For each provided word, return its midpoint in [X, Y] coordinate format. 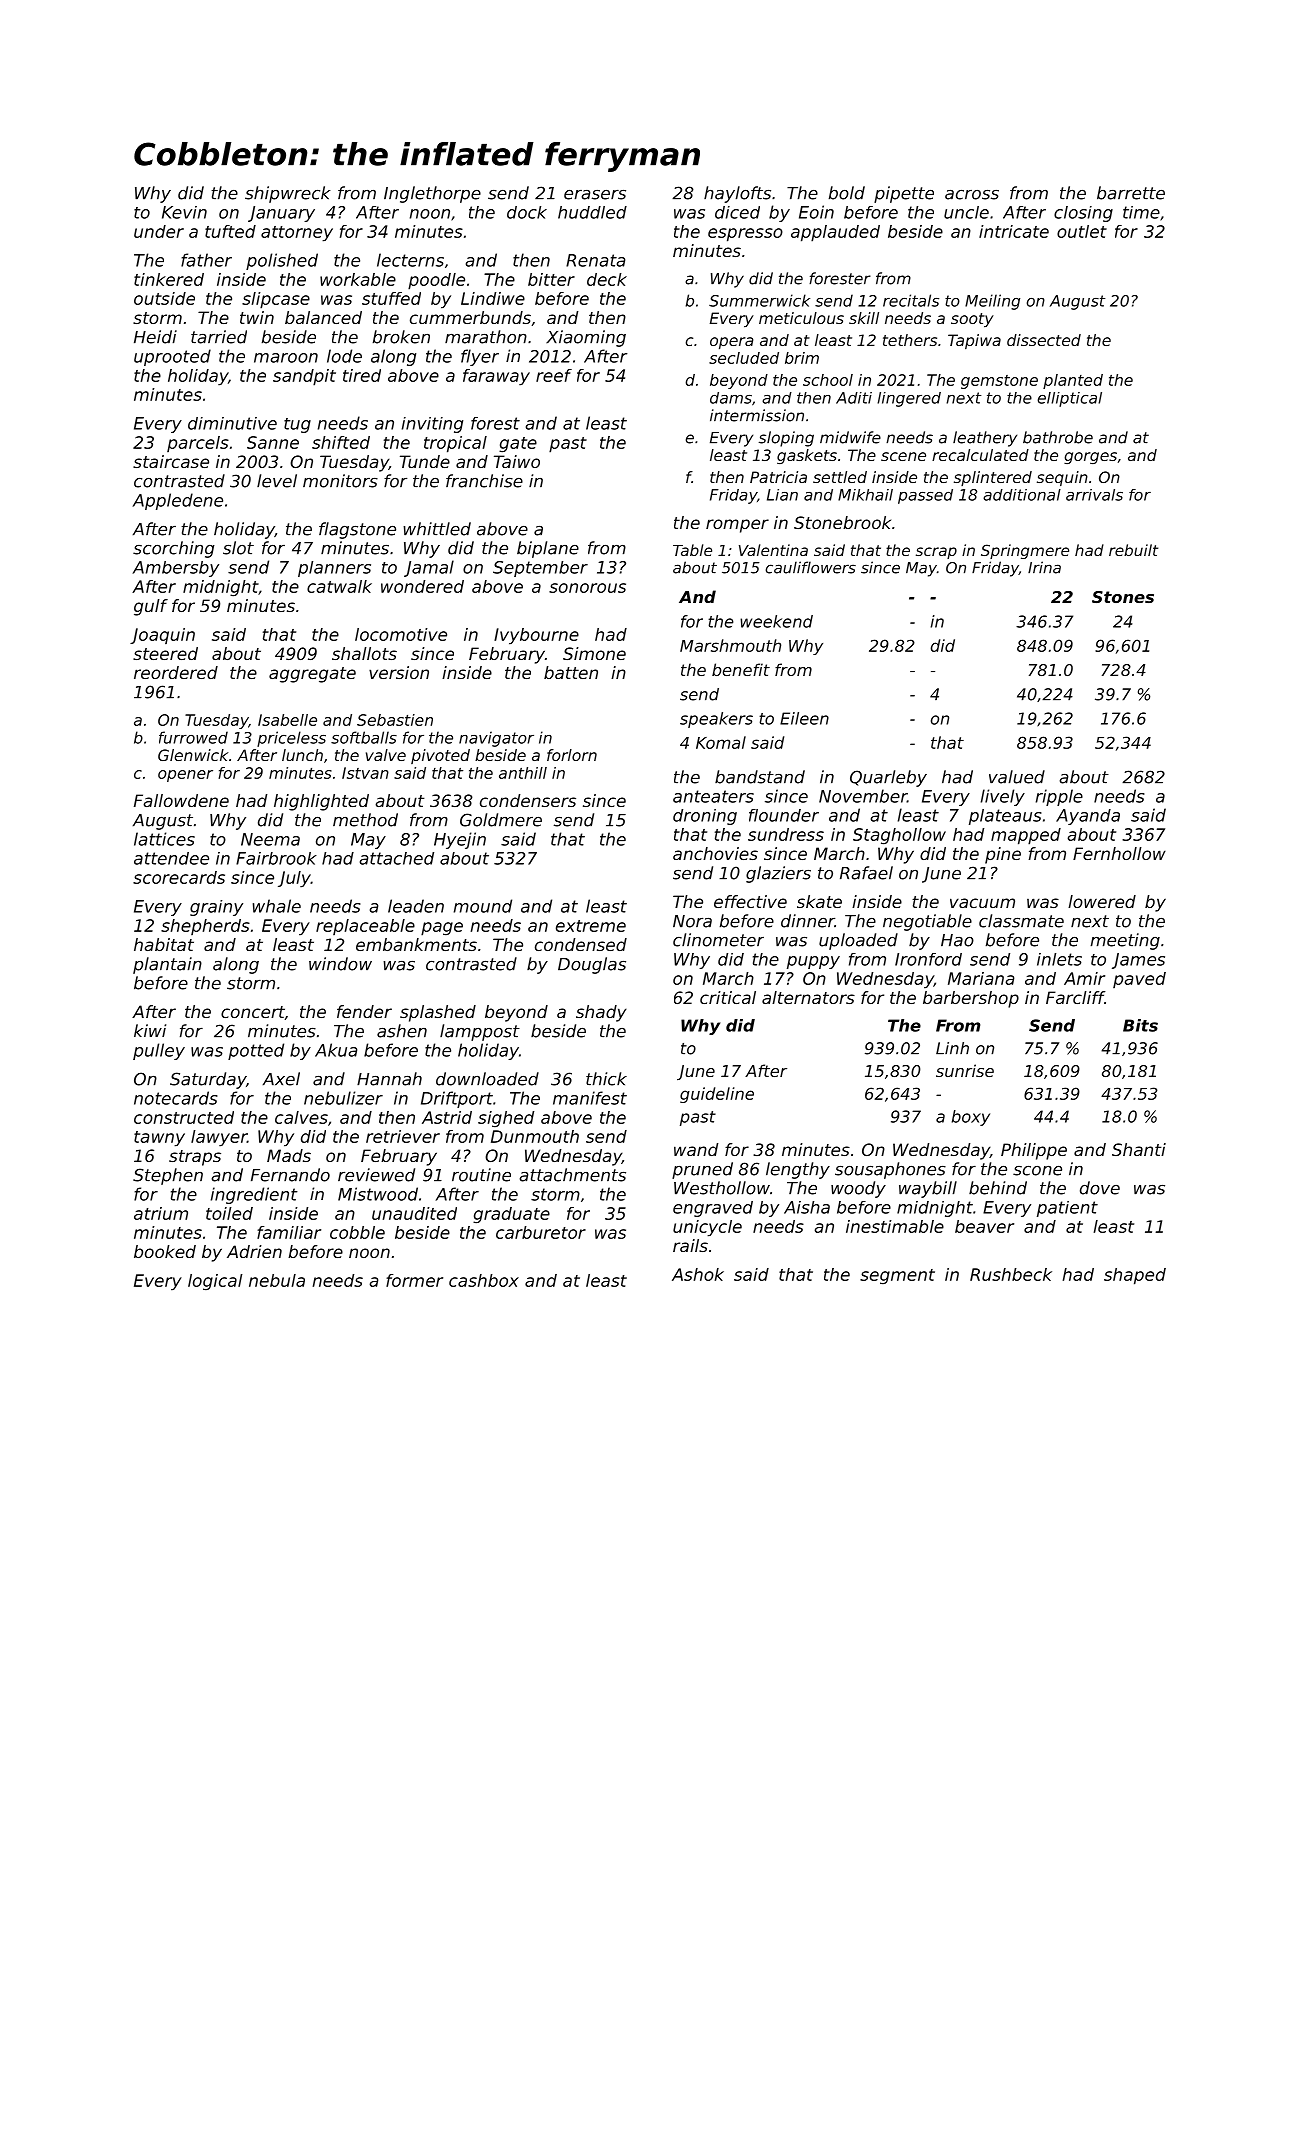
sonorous [587, 588]
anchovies [715, 853]
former [414, 1280]
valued [1017, 777]
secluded [744, 358]
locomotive [401, 634]
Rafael [866, 873]
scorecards [179, 877]
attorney [297, 234]
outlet [1082, 231]
